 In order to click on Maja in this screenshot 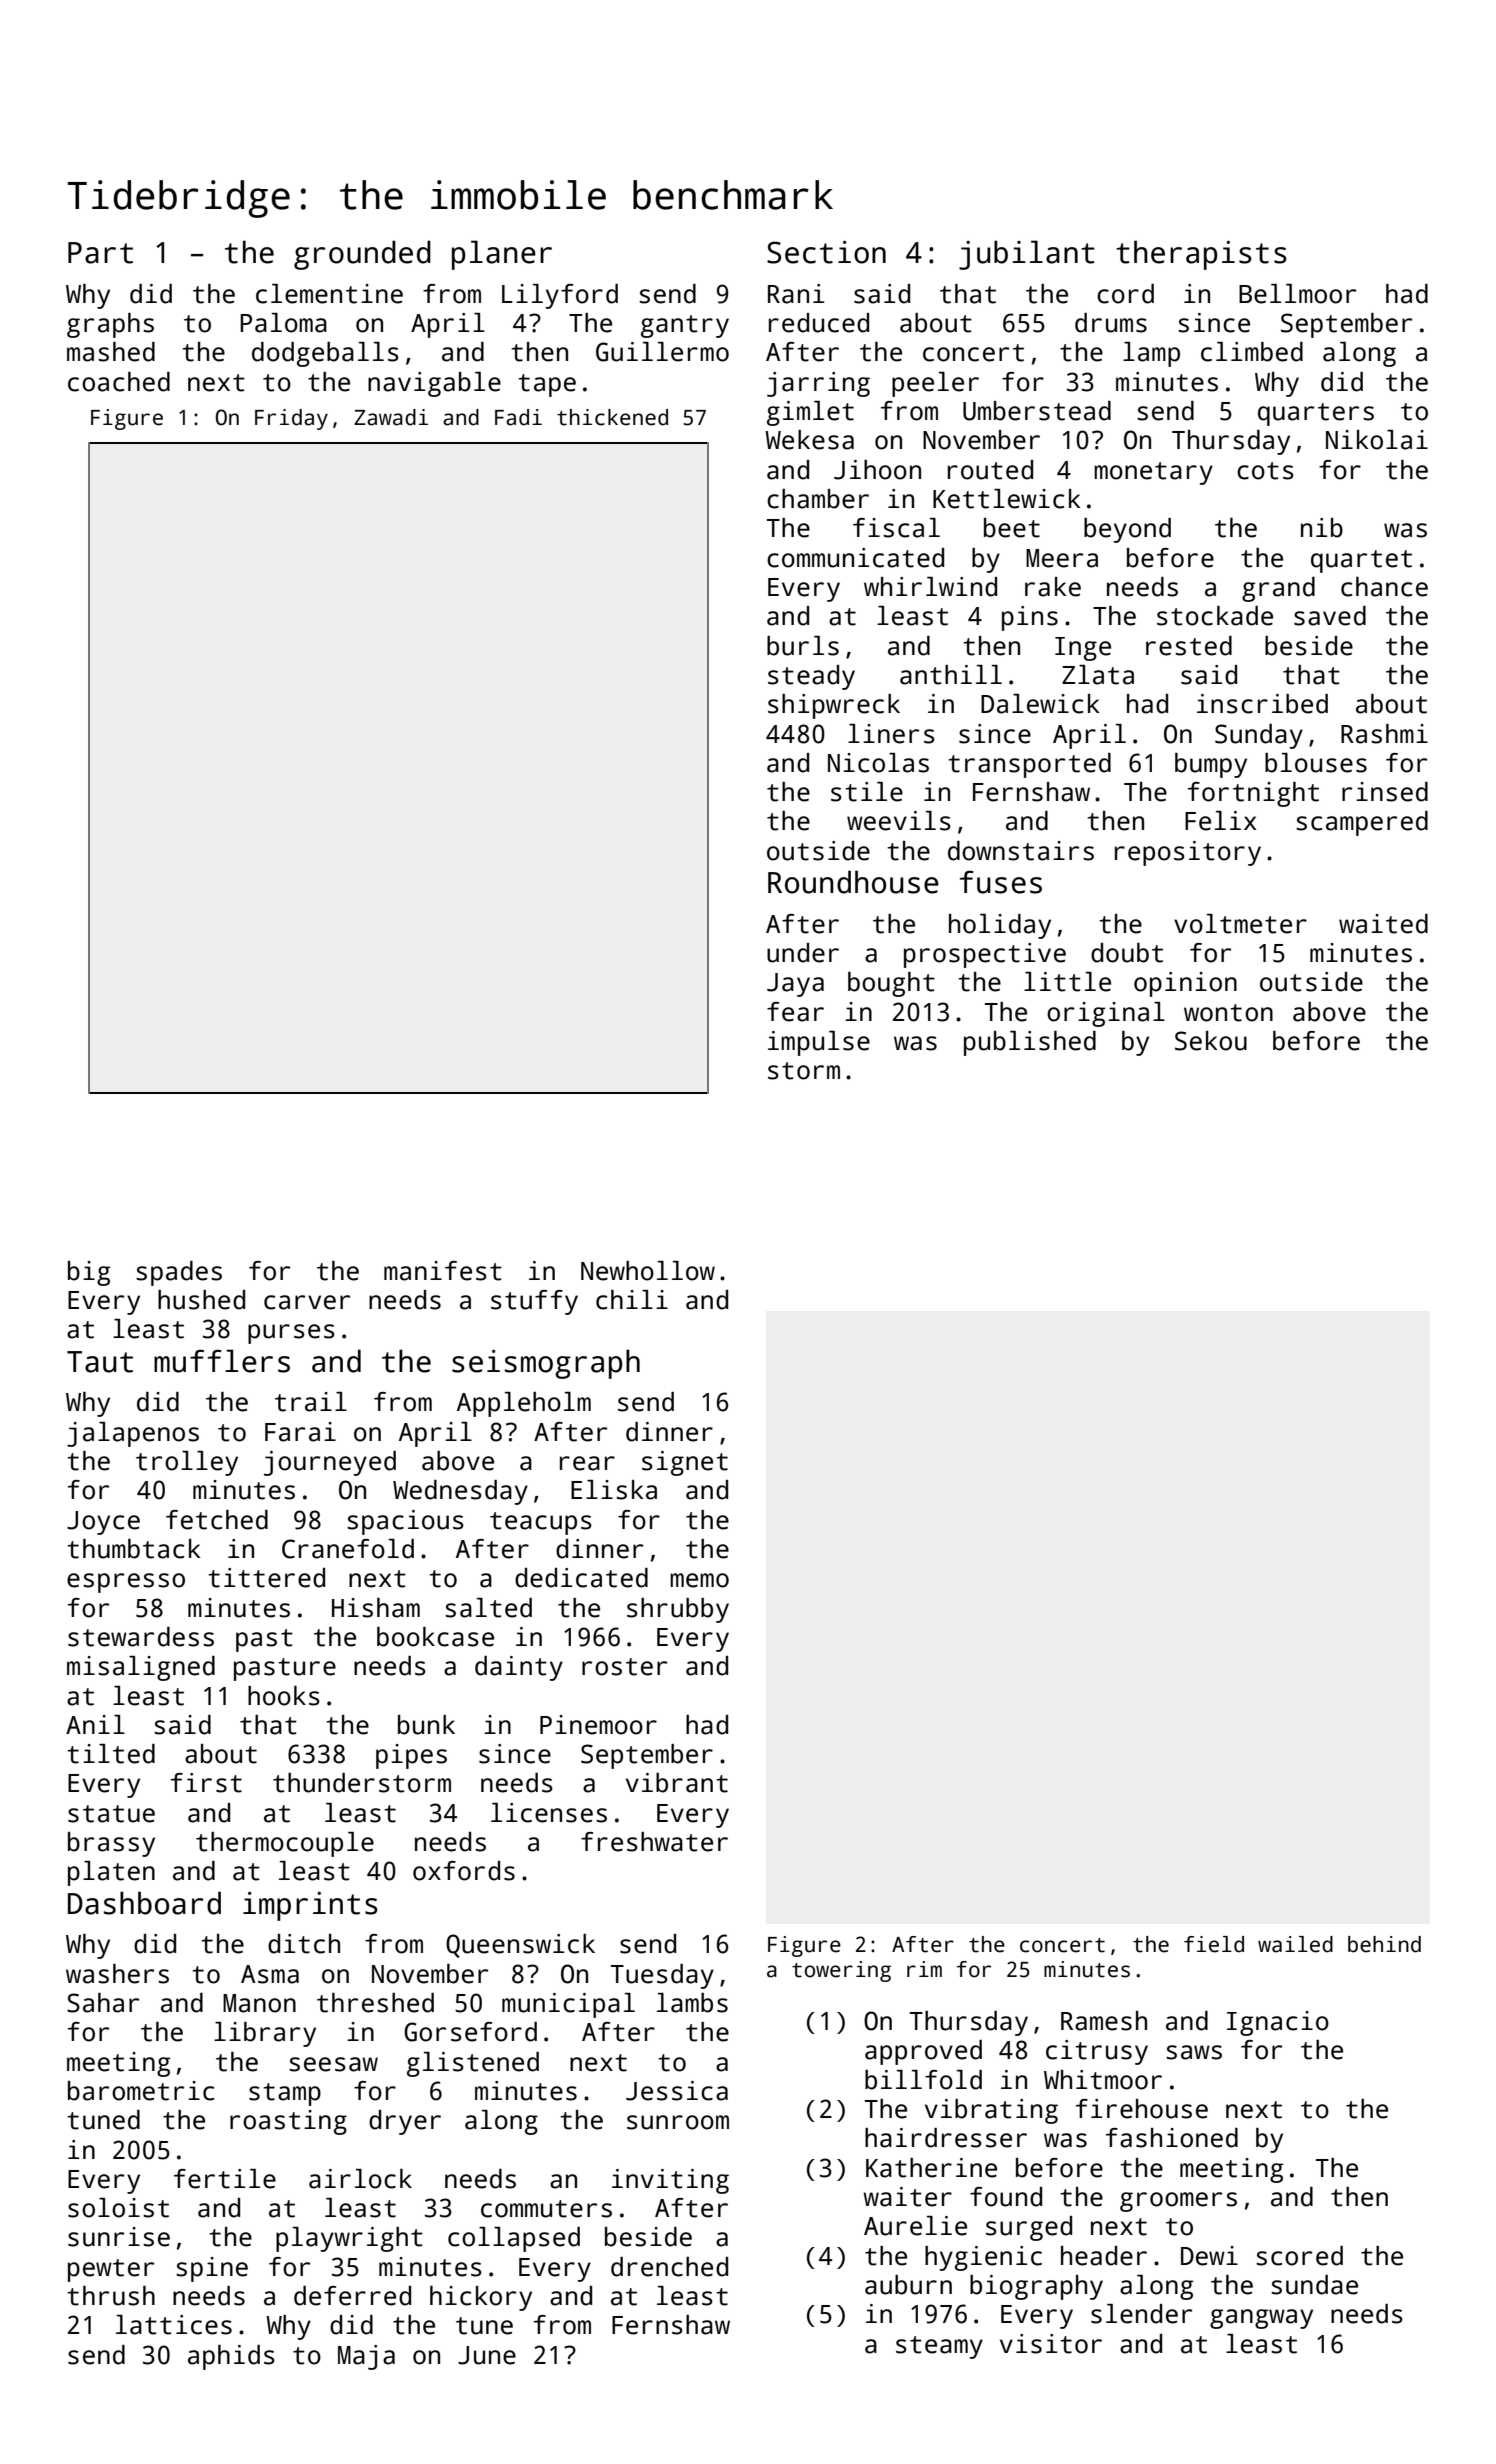, I will do `click(366, 2357)`.
